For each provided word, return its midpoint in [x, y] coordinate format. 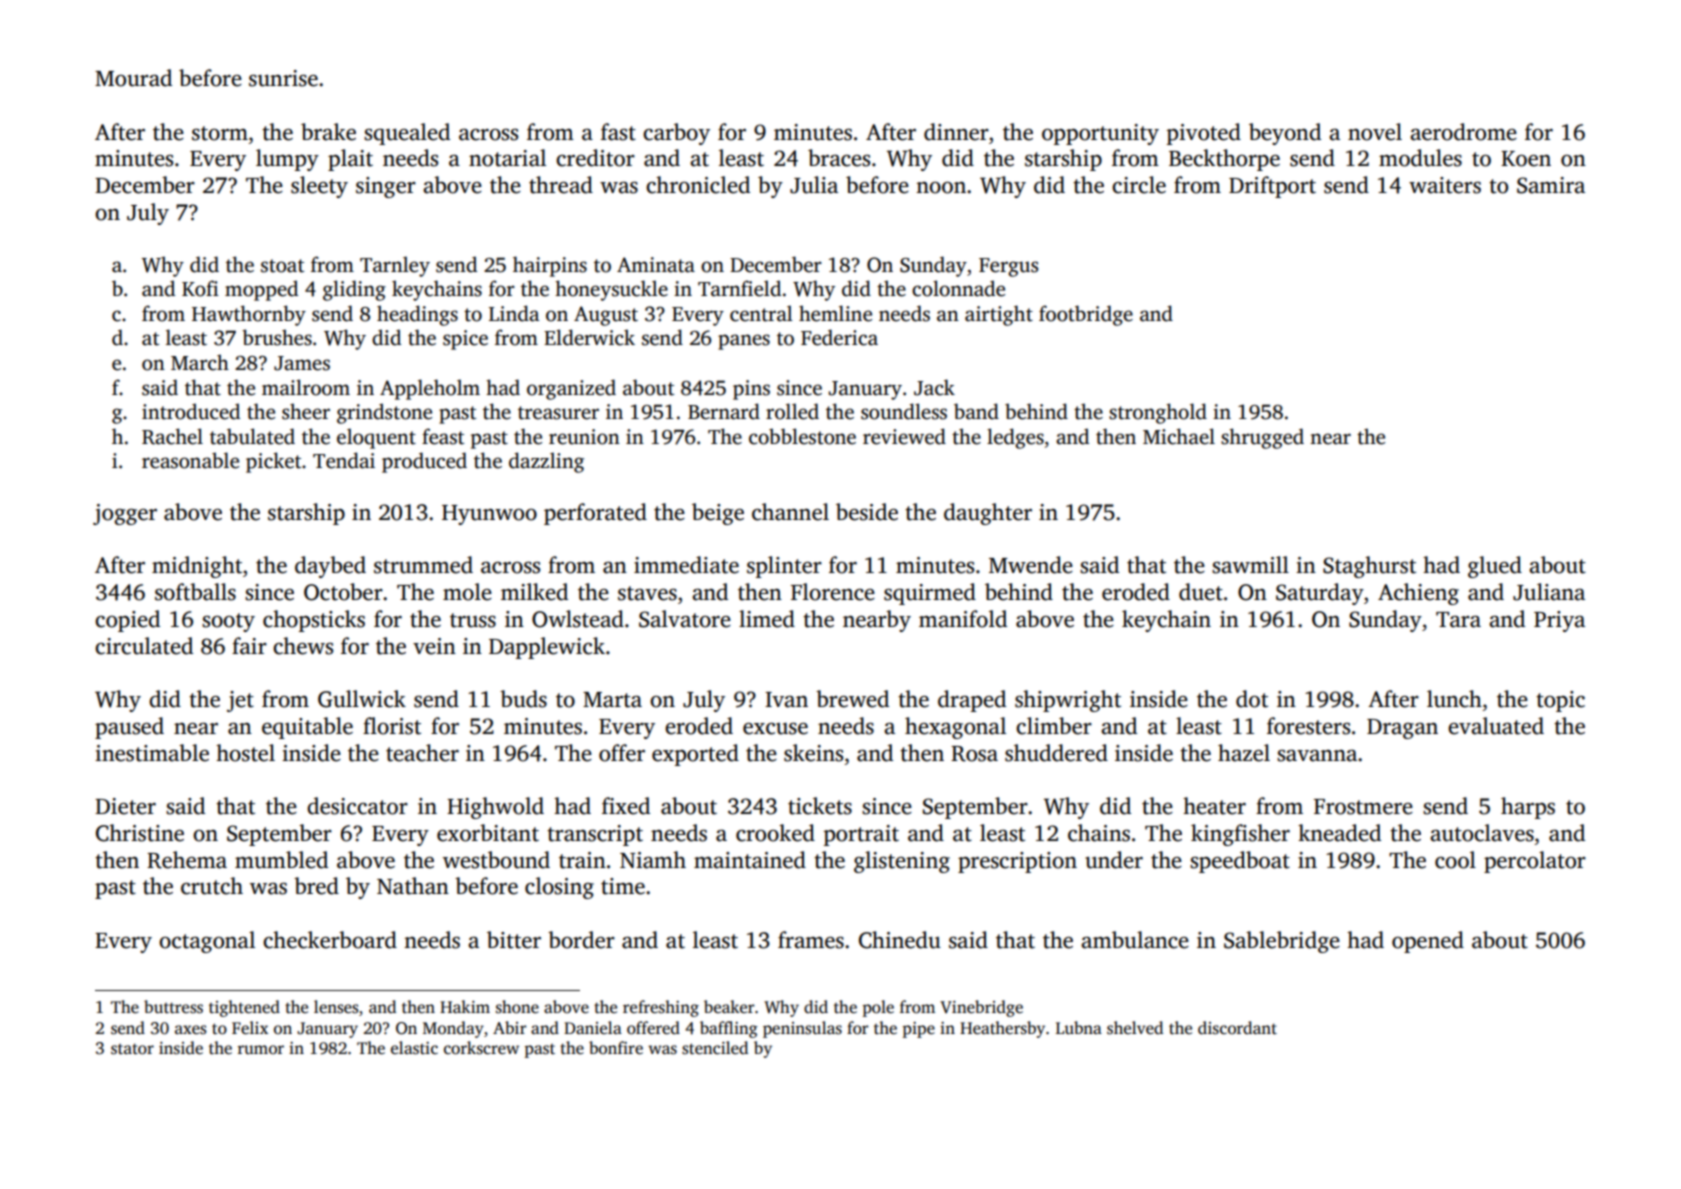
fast [618, 132]
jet [240, 701]
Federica [839, 337]
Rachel [172, 436]
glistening [902, 862]
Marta [612, 700]
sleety [319, 187]
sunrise [283, 78]
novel [1375, 132]
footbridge [1086, 315]
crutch [212, 886]
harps [1528, 808]
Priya [1559, 621]
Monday [453, 1029]
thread [561, 185]
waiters [1445, 185]
